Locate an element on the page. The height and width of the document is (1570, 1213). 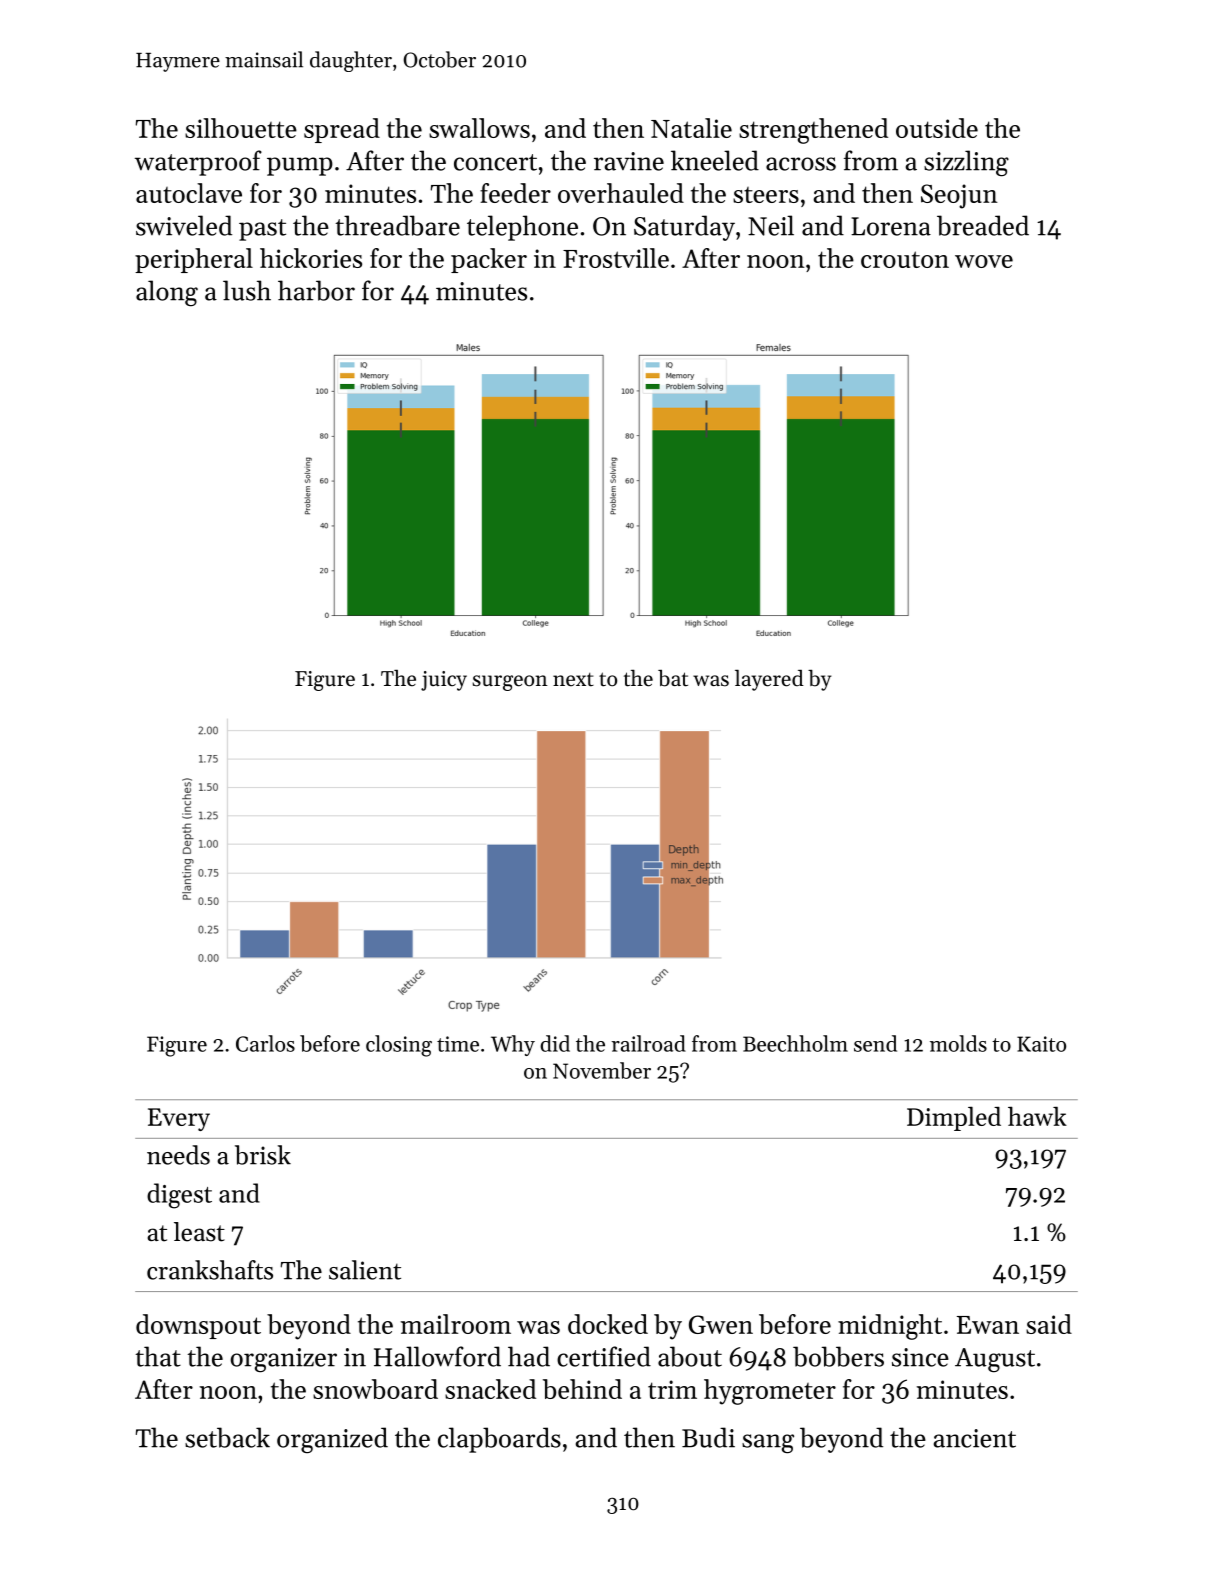
packer is located at coordinates (489, 260).
